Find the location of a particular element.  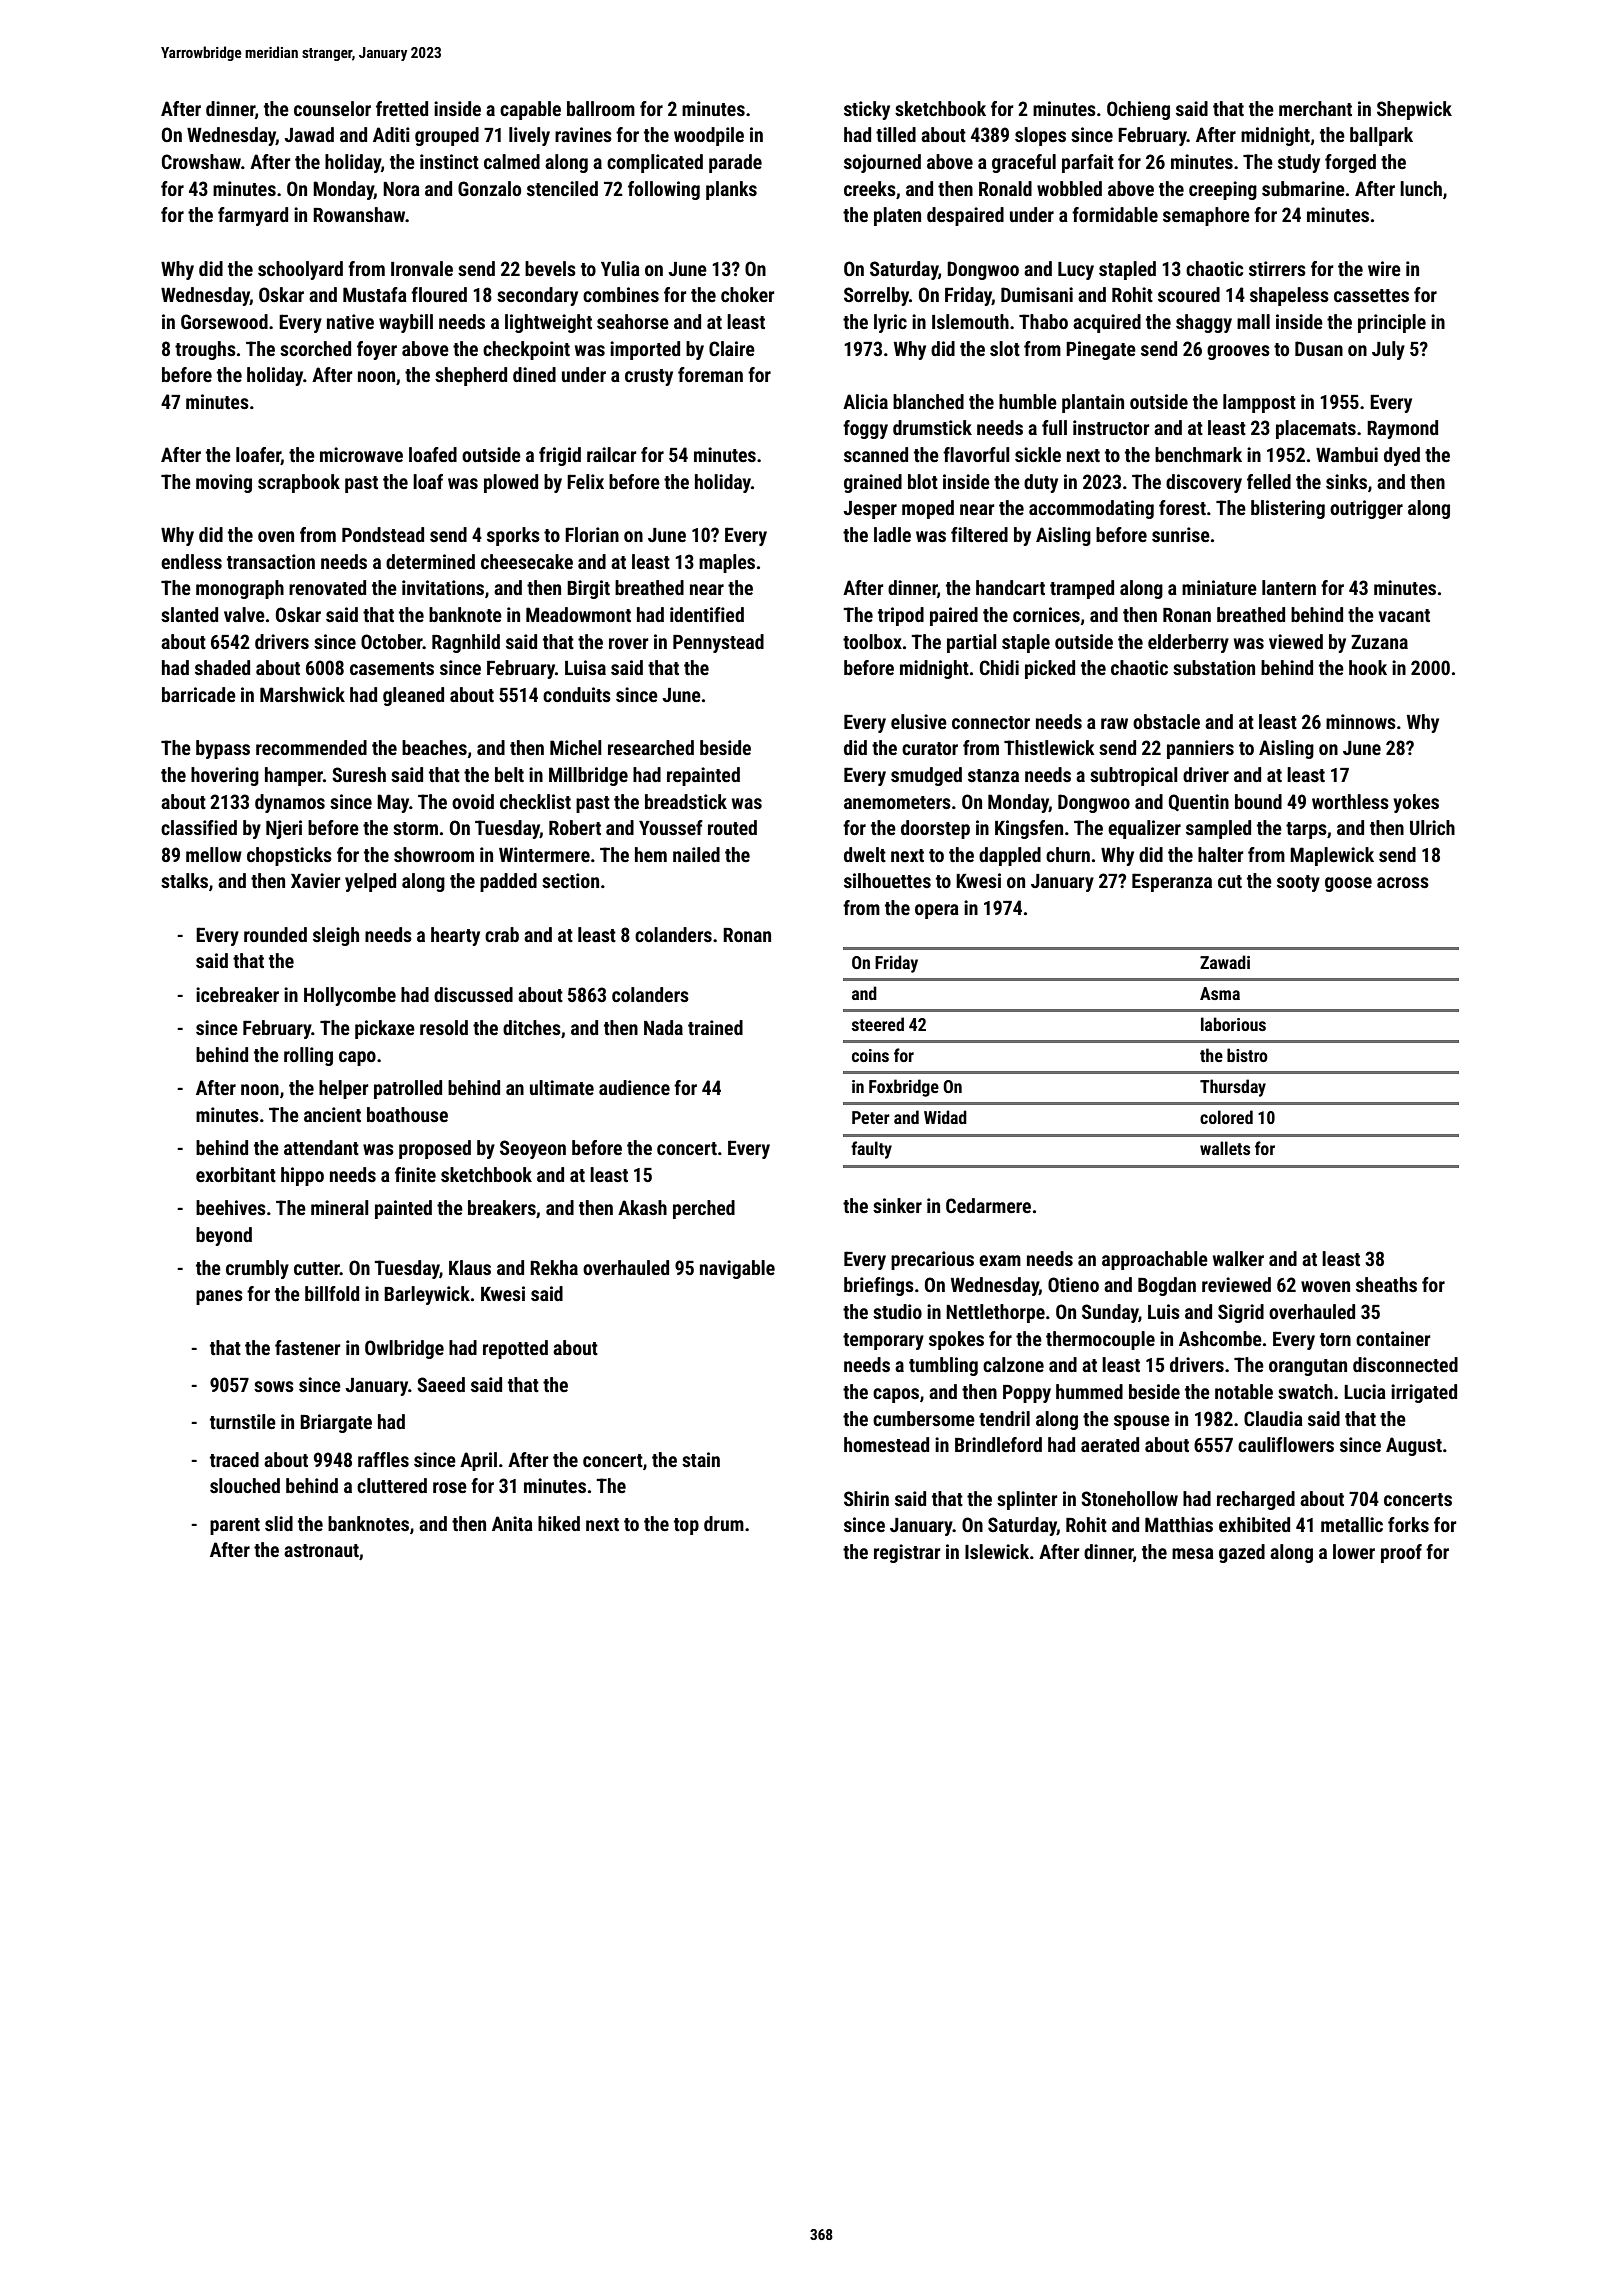

sinker is located at coordinates (897, 1205).
